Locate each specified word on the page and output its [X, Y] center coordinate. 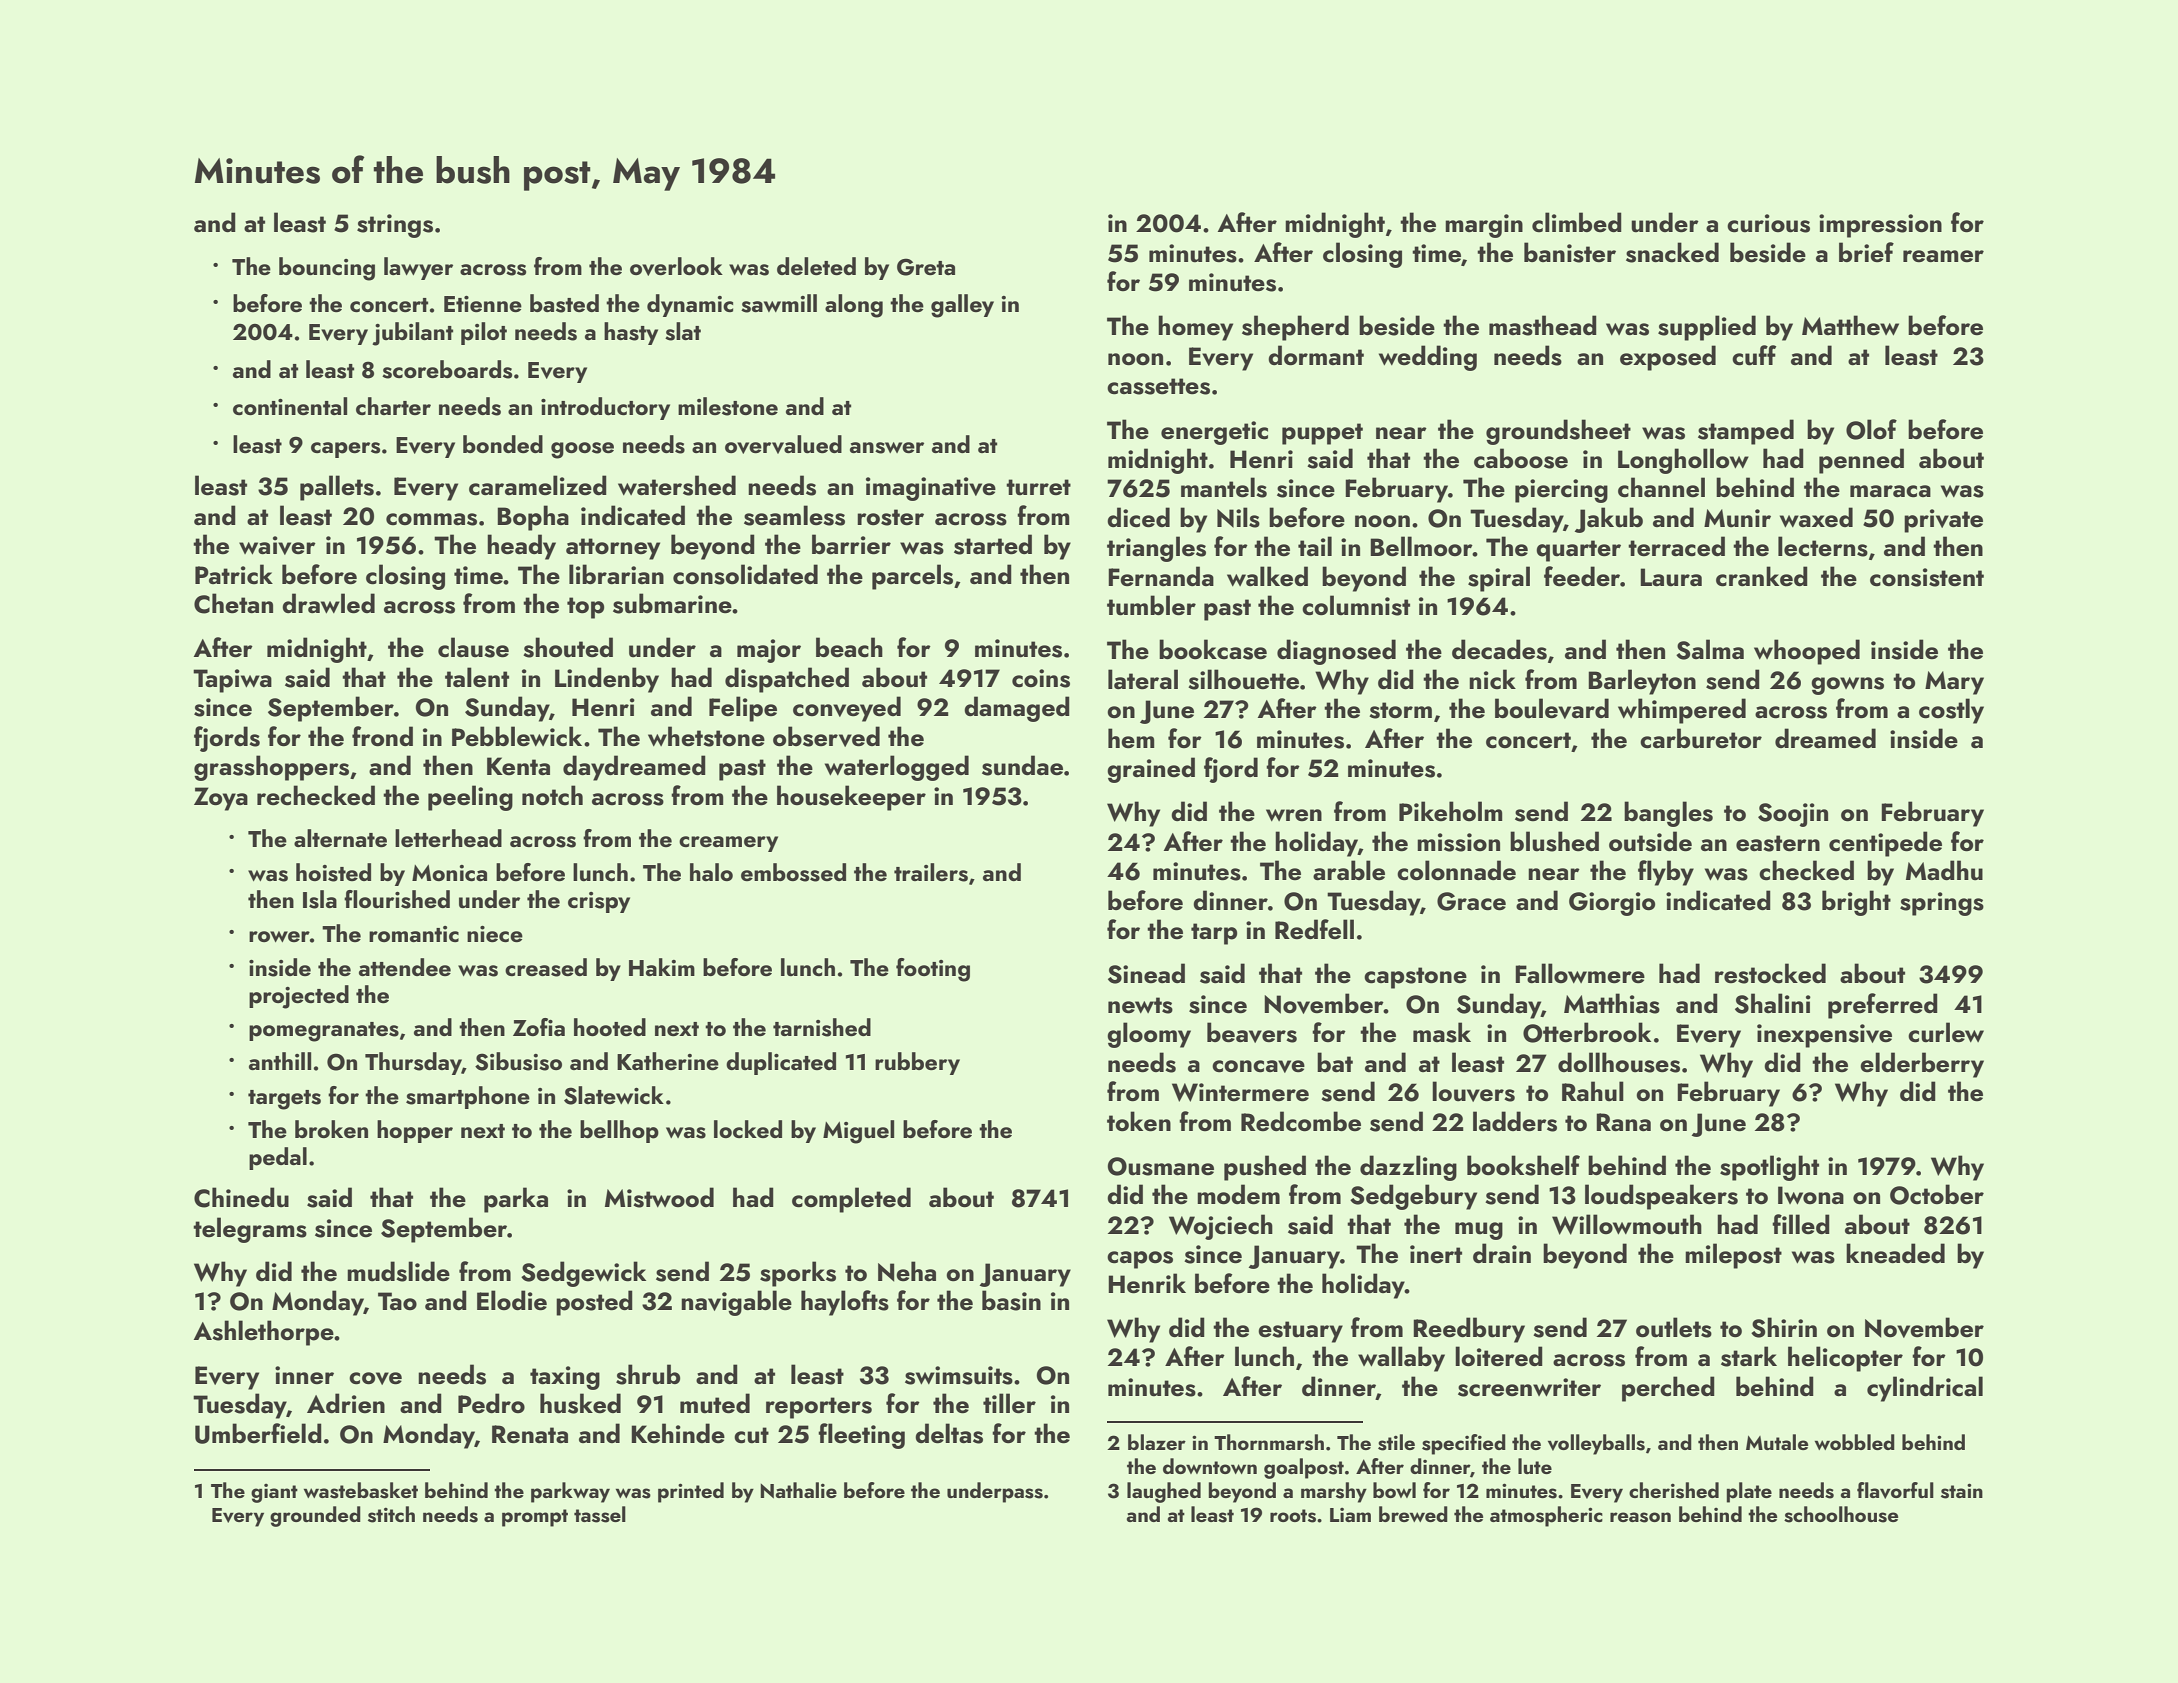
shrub [648, 1374]
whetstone [706, 736]
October [1937, 1194]
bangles [1668, 814]
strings [395, 226]
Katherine [668, 1061]
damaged [1017, 709]
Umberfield [258, 1433]
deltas [949, 1433]
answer [887, 448]
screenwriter [1529, 1387]
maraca [1890, 491]
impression [1880, 226]
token [1139, 1121]
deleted [816, 266]
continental [290, 406]
